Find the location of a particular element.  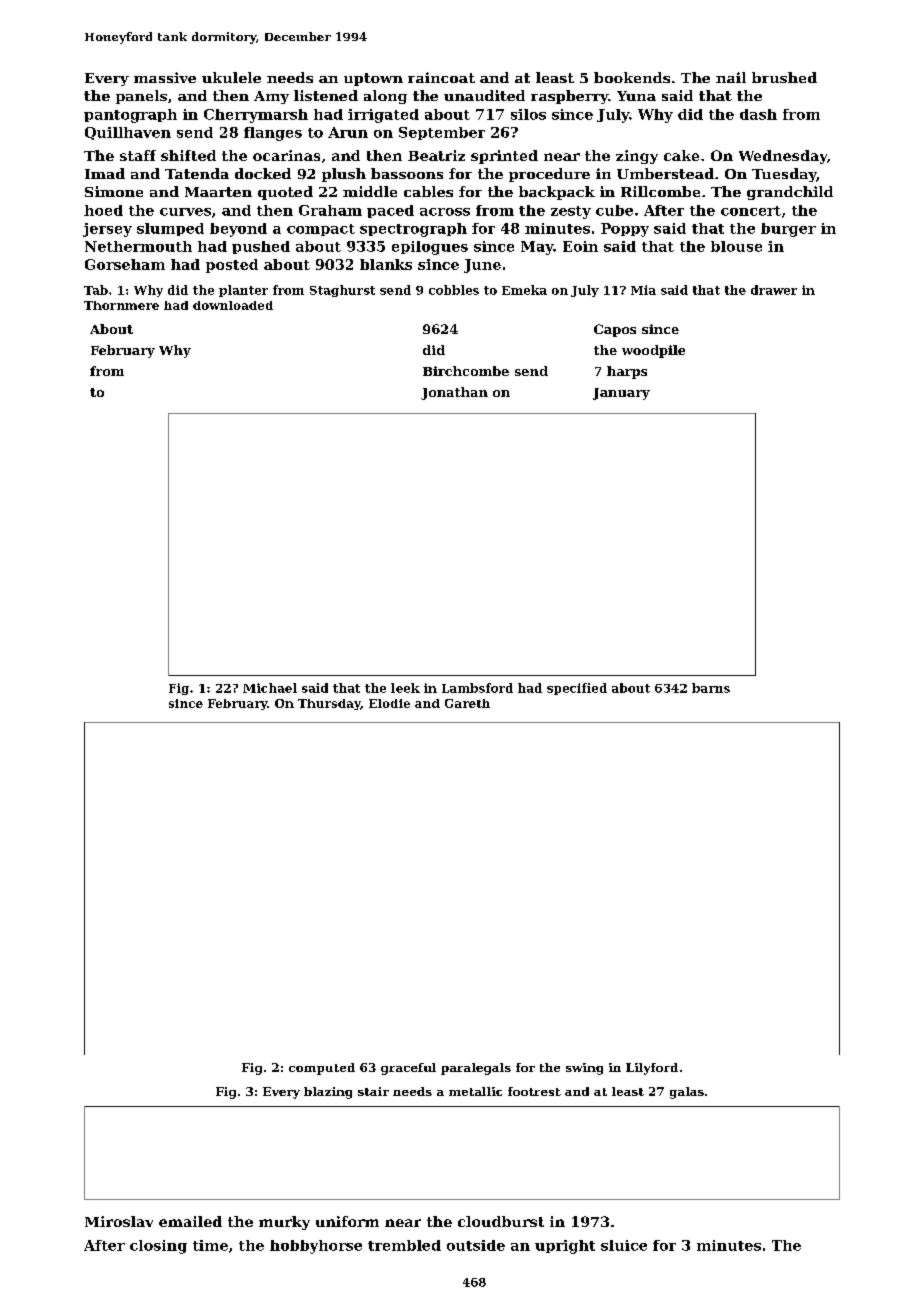

Gareth is located at coordinates (467, 703).
